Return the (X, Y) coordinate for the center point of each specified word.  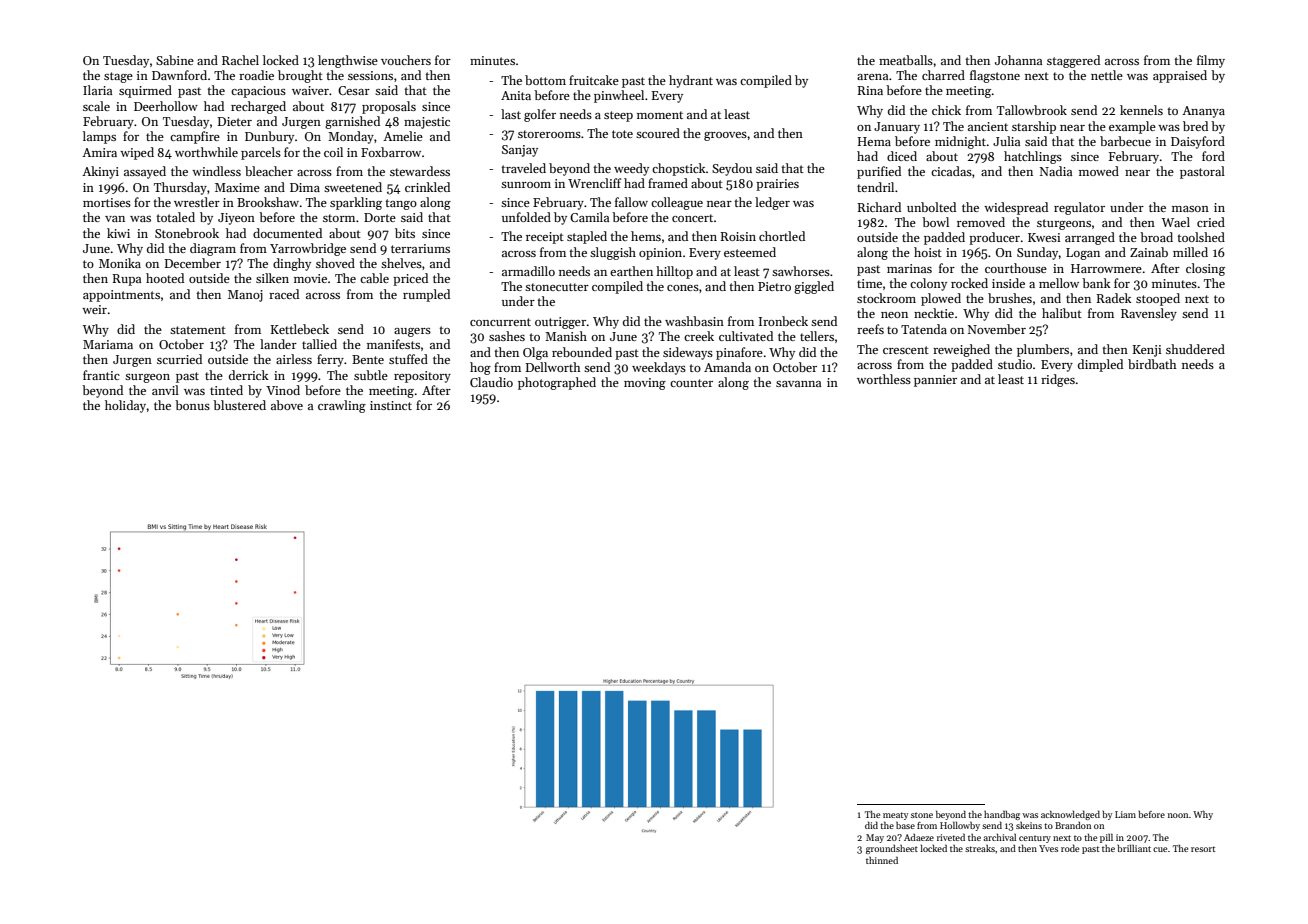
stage (118, 77)
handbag (1002, 815)
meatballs (906, 60)
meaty (895, 816)
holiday (126, 406)
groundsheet (892, 849)
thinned (882, 860)
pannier (935, 381)
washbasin (694, 321)
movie (310, 278)
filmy (1211, 61)
